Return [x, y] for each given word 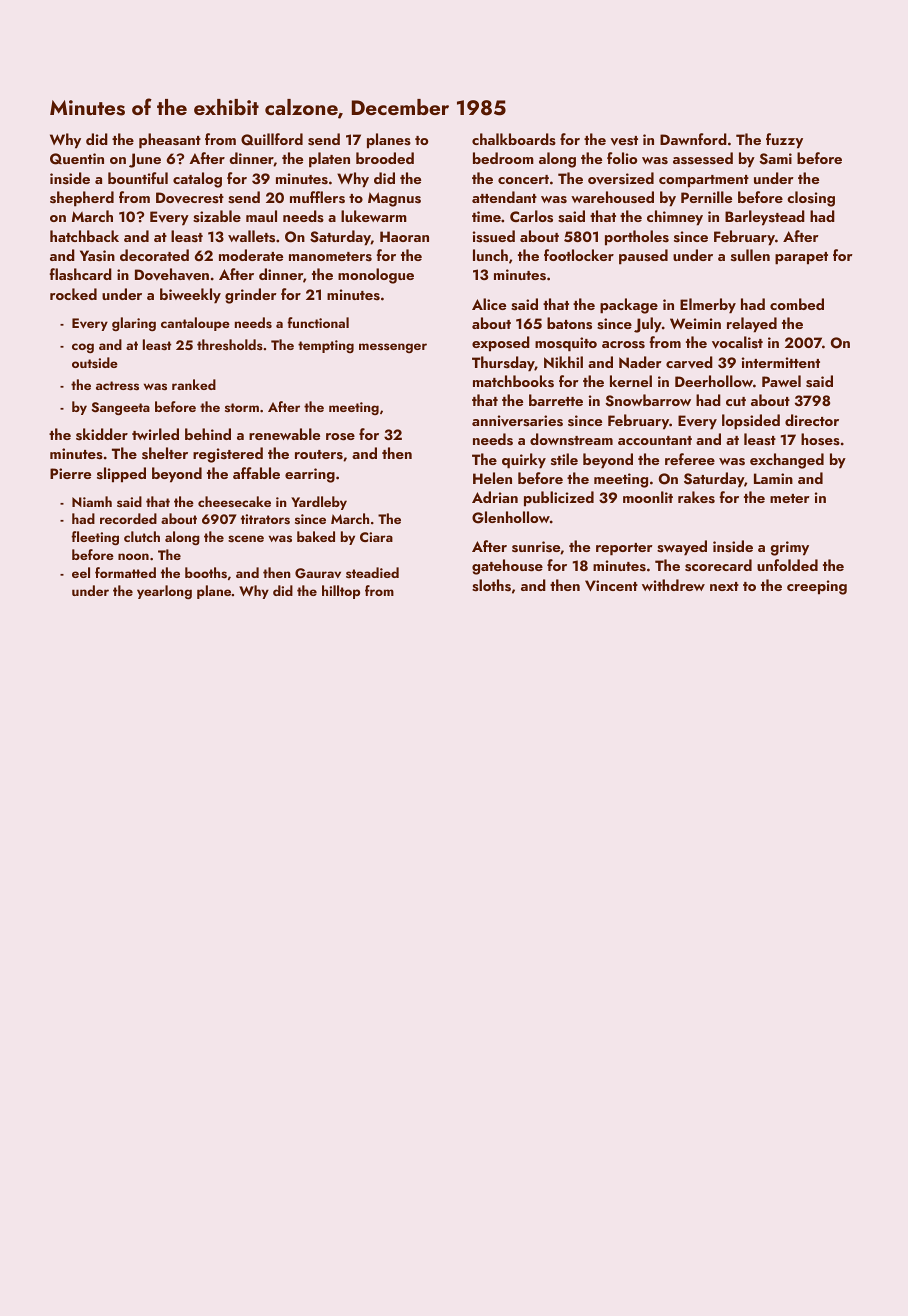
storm [242, 408]
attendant [504, 197]
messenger [393, 348]
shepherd [82, 199]
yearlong [164, 592]
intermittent [781, 362]
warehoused [612, 197]
